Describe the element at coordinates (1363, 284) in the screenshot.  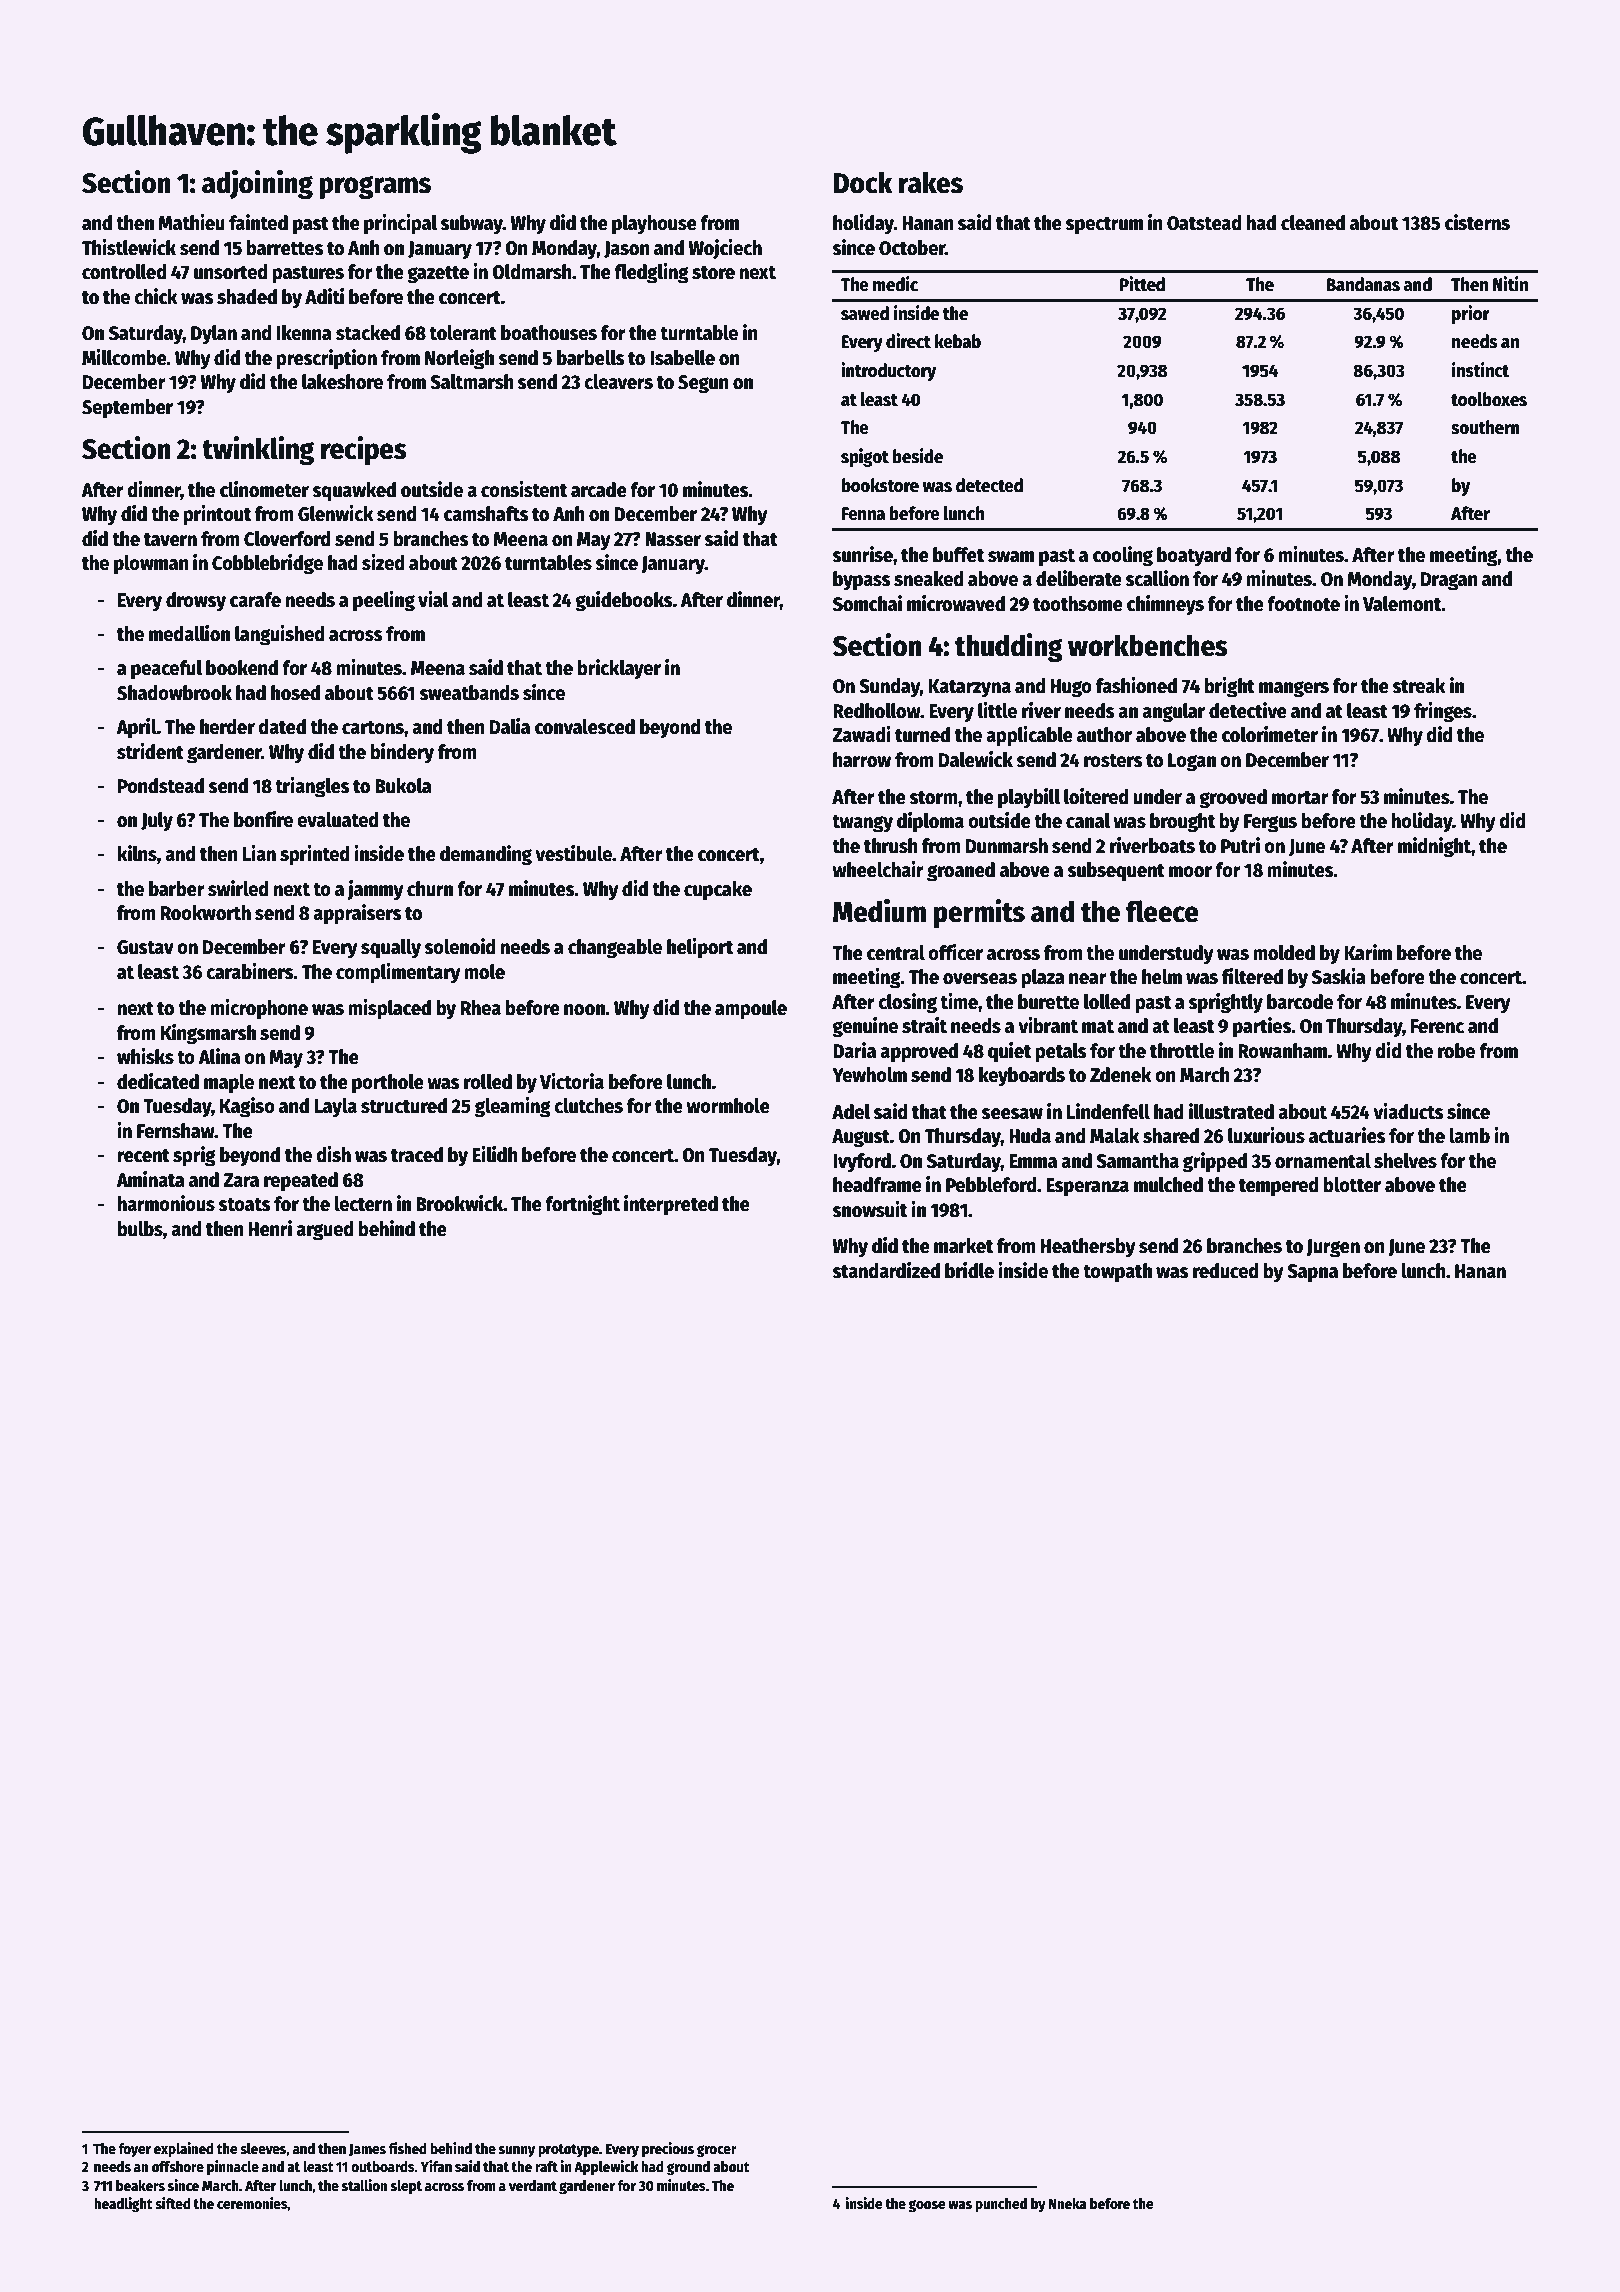
I see `Bandanas` at that location.
